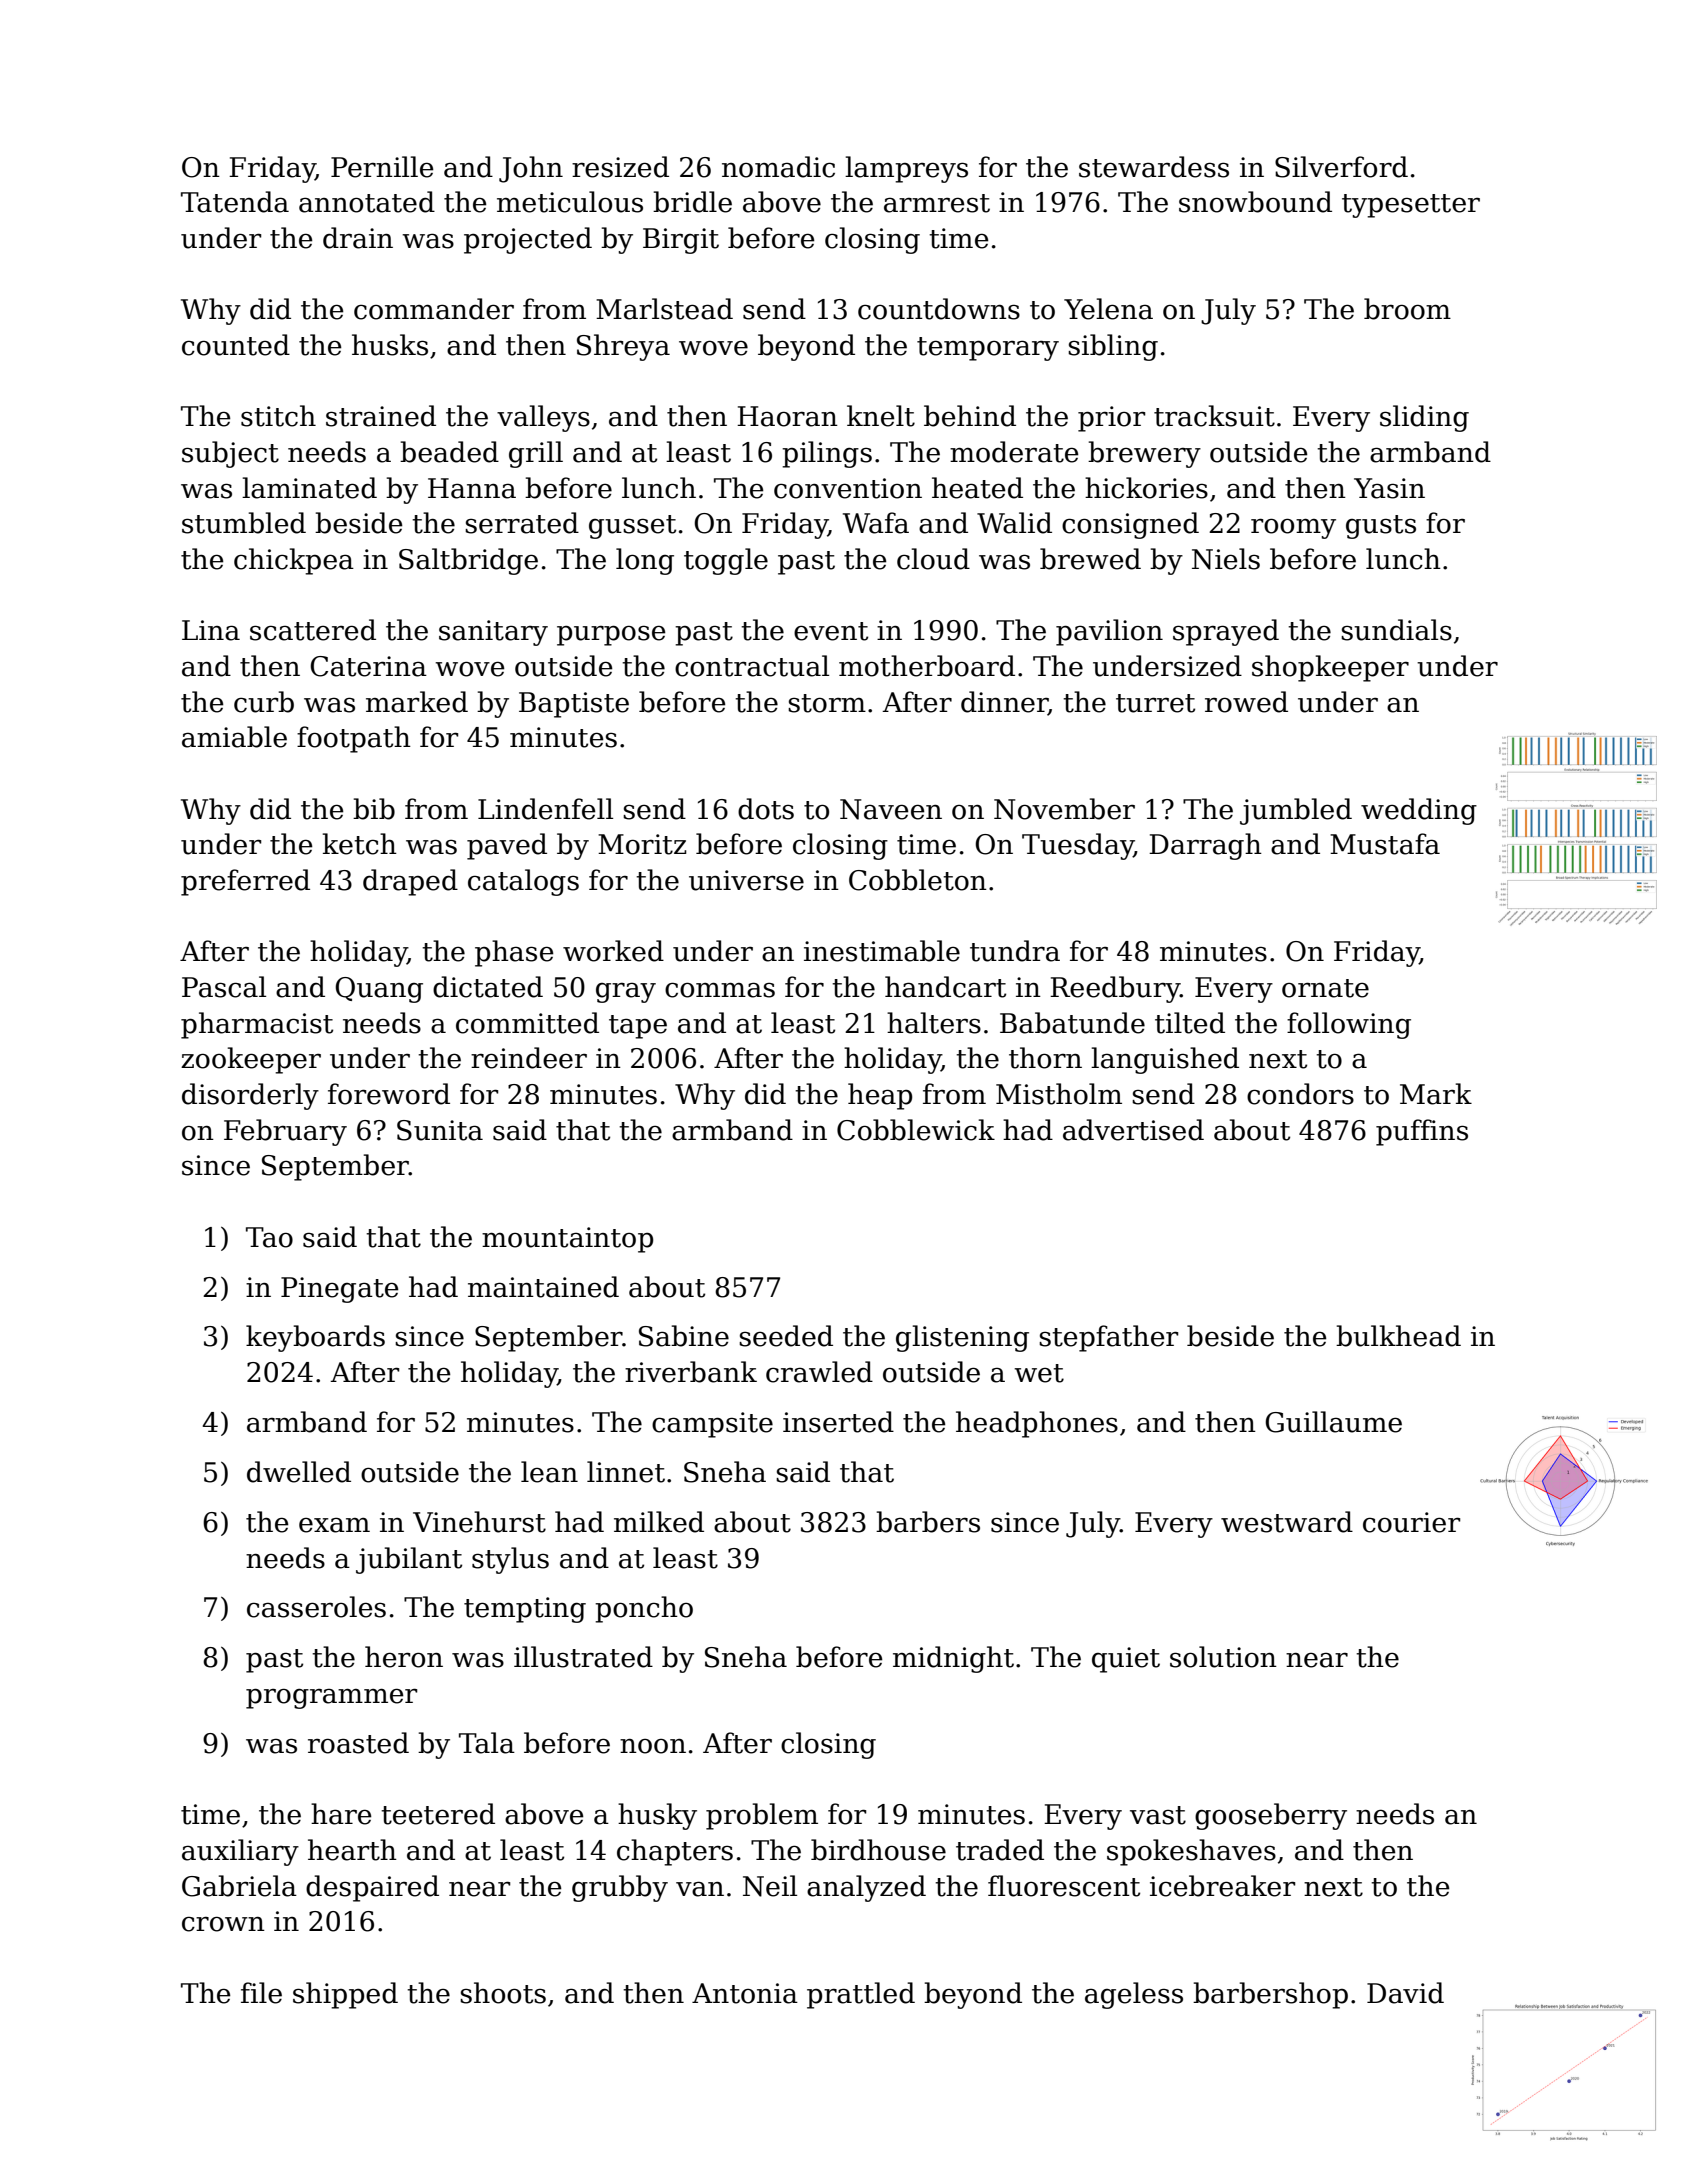  I want to click on following, so click(1349, 1025).
